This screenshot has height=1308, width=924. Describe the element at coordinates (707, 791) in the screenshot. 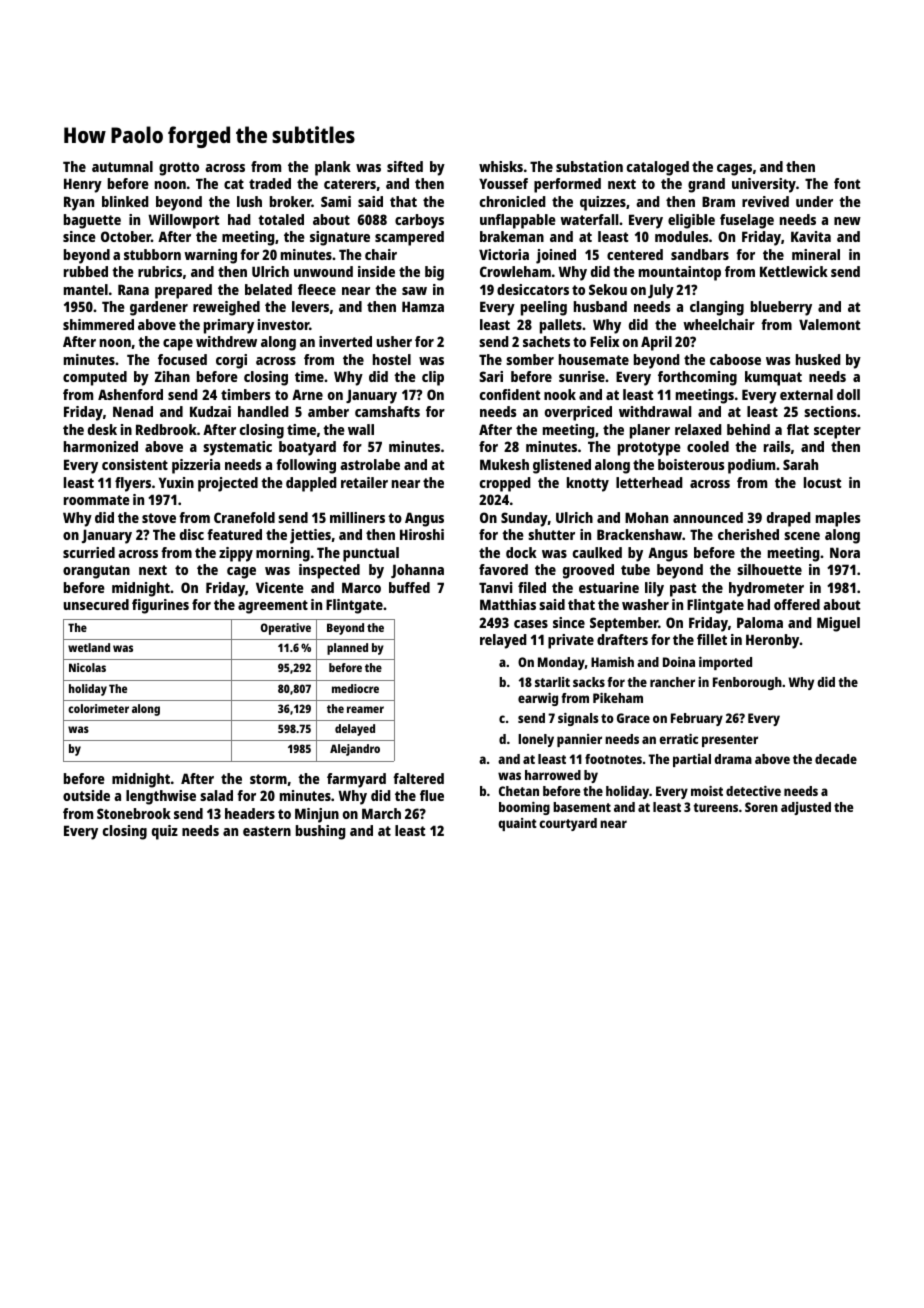

I see `moist` at that location.
